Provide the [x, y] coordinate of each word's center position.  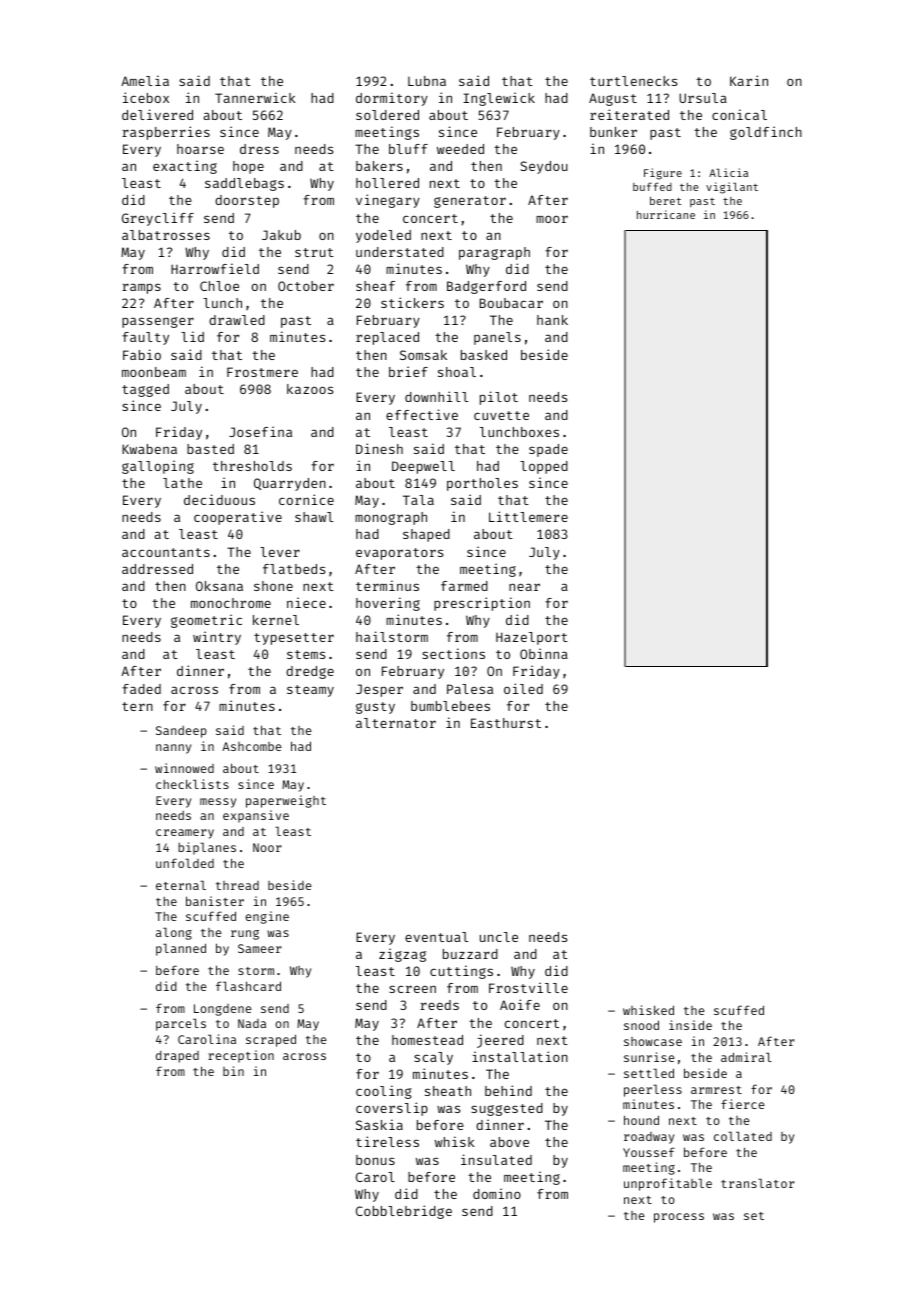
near [524, 587]
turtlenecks [633, 81]
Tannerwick [255, 97]
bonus [375, 1160]
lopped [544, 467]
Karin [749, 80]
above [509, 1142]
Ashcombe [252, 746]
